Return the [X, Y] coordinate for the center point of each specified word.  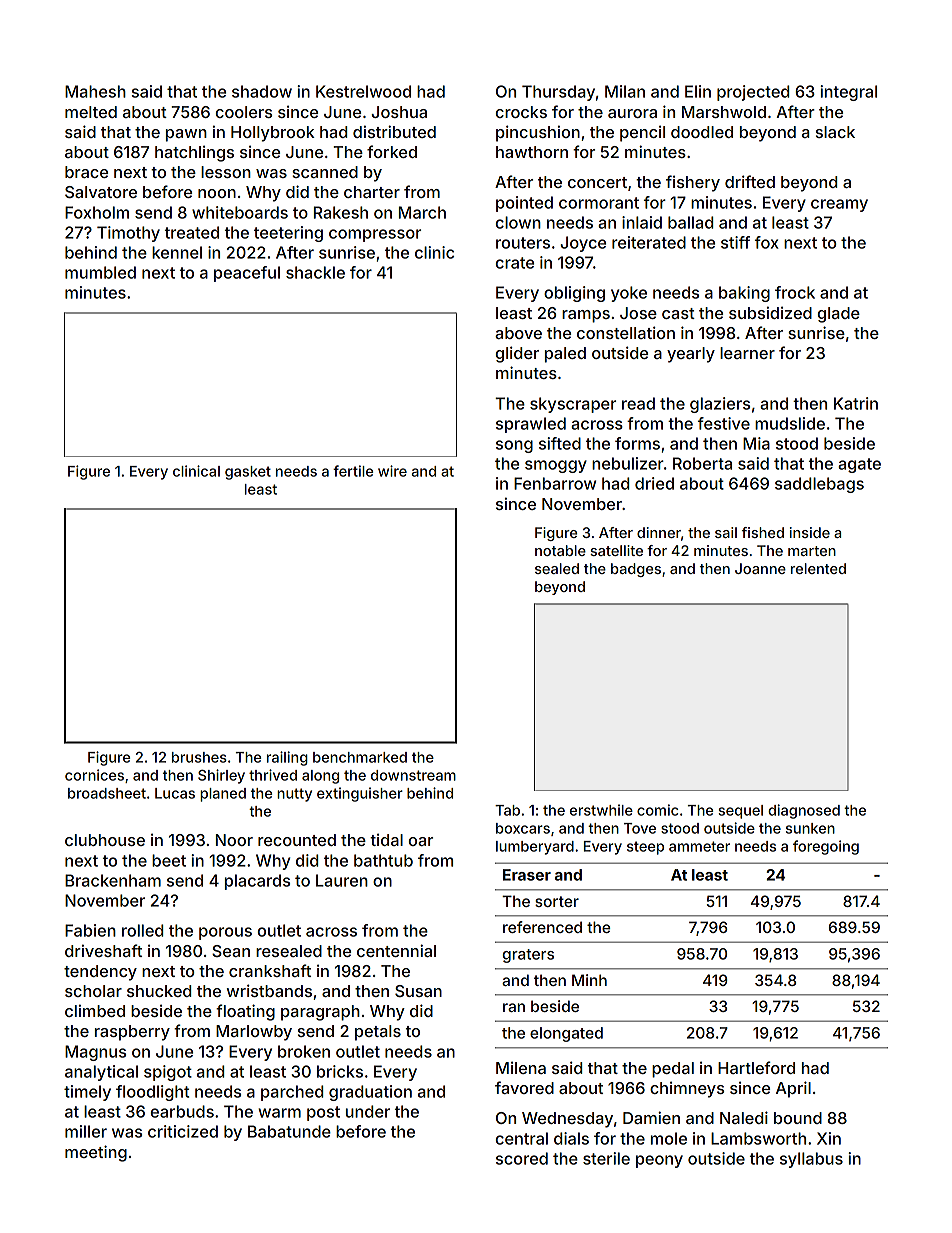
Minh [589, 980]
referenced [542, 927]
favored [524, 1087]
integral [848, 93]
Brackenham [113, 880]
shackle [315, 272]
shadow [262, 91]
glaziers [720, 405]
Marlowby [254, 1033]
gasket [248, 473]
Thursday [558, 93]
